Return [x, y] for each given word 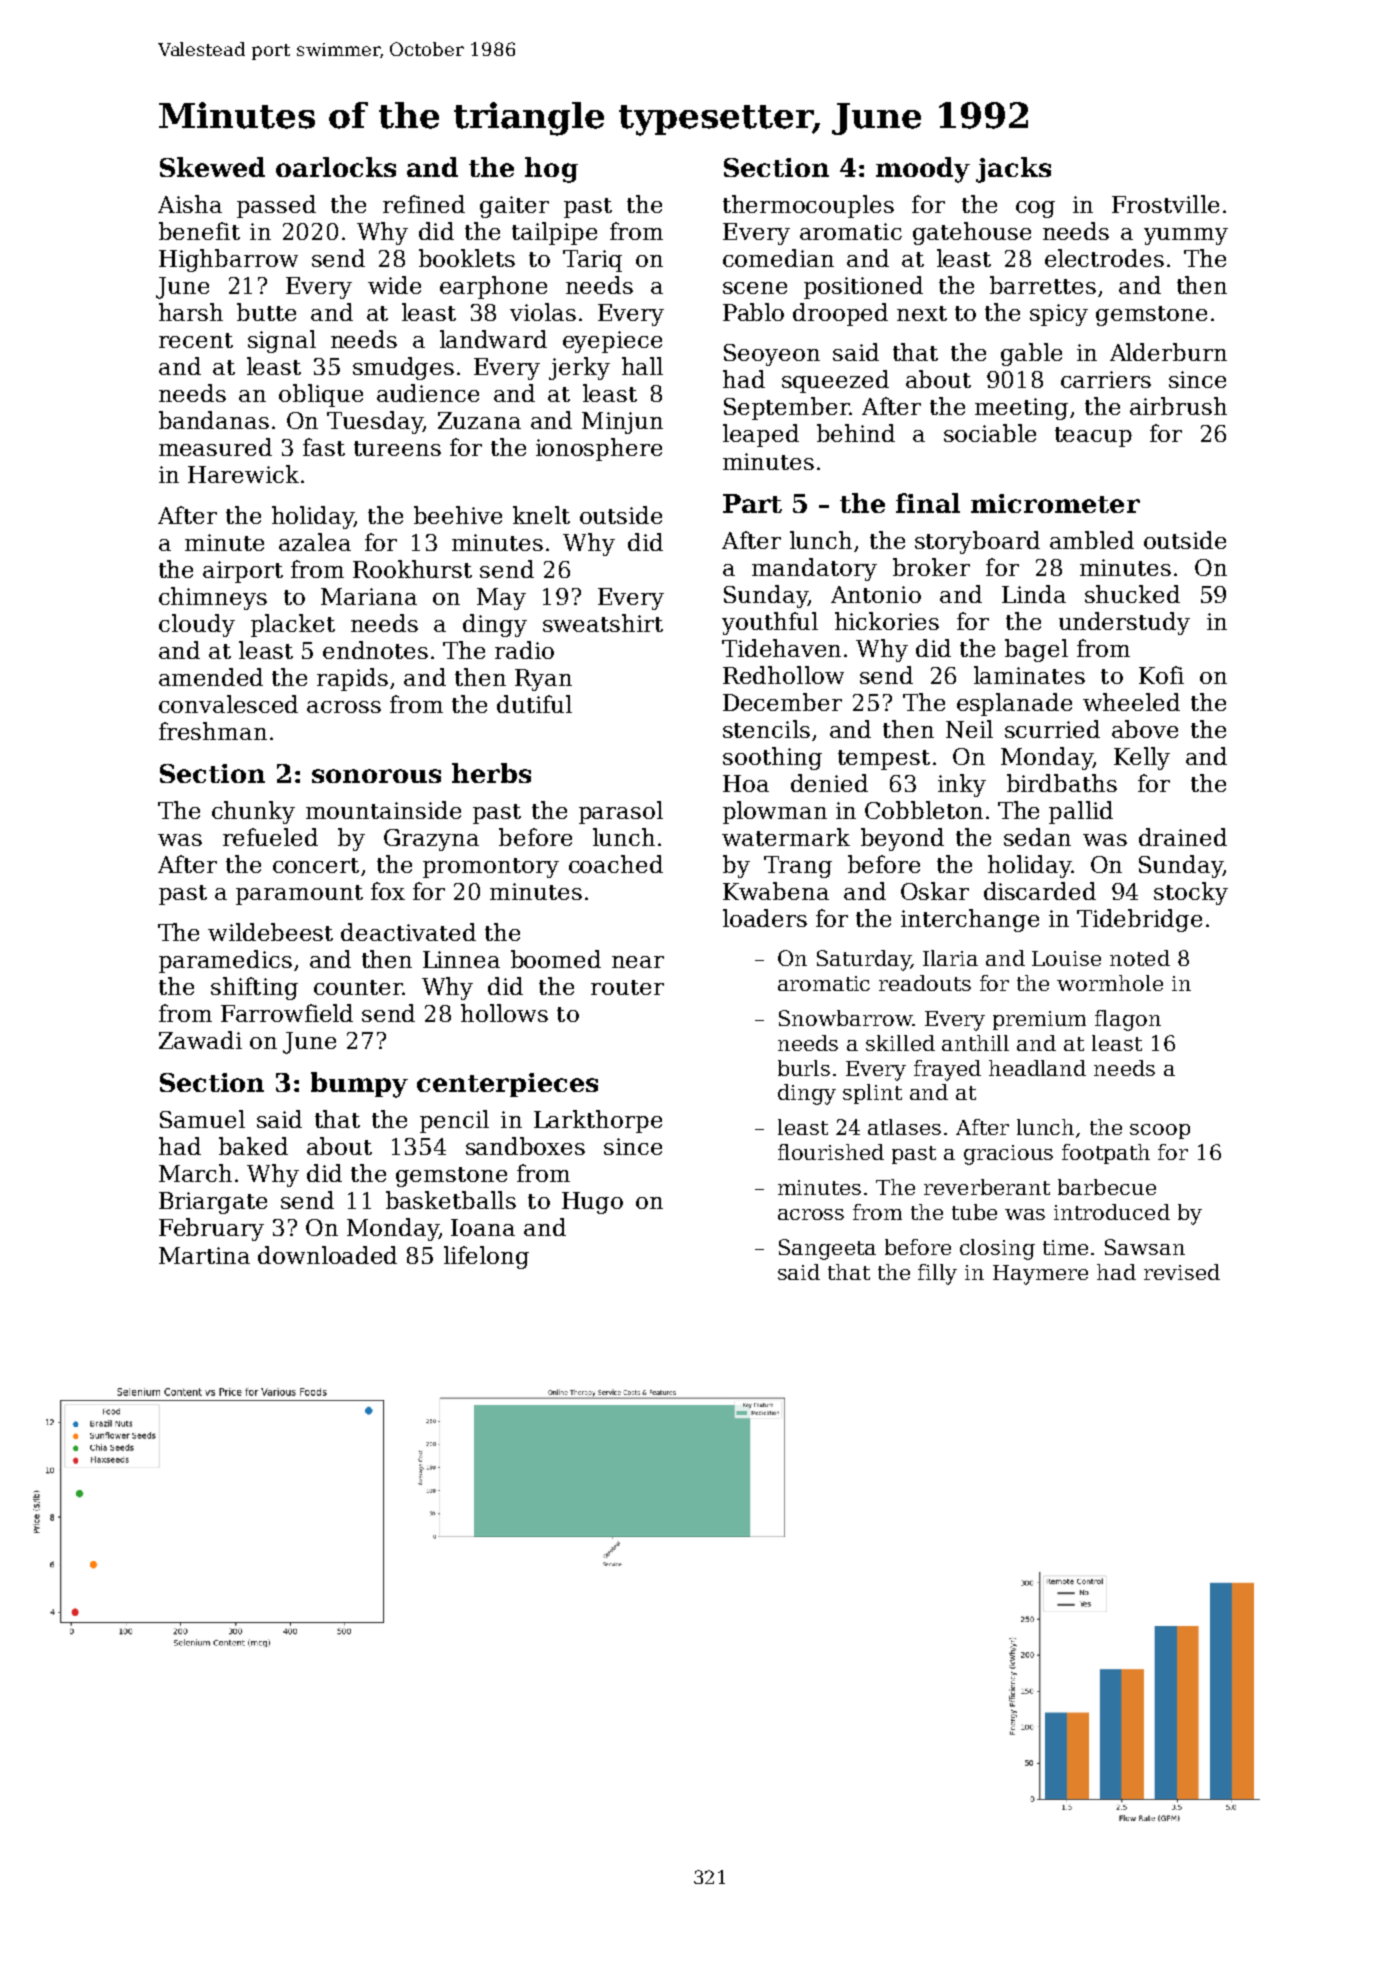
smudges [403, 368]
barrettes [1043, 285]
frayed [947, 1070]
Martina [204, 1255]
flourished [831, 1152]
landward [493, 339]
